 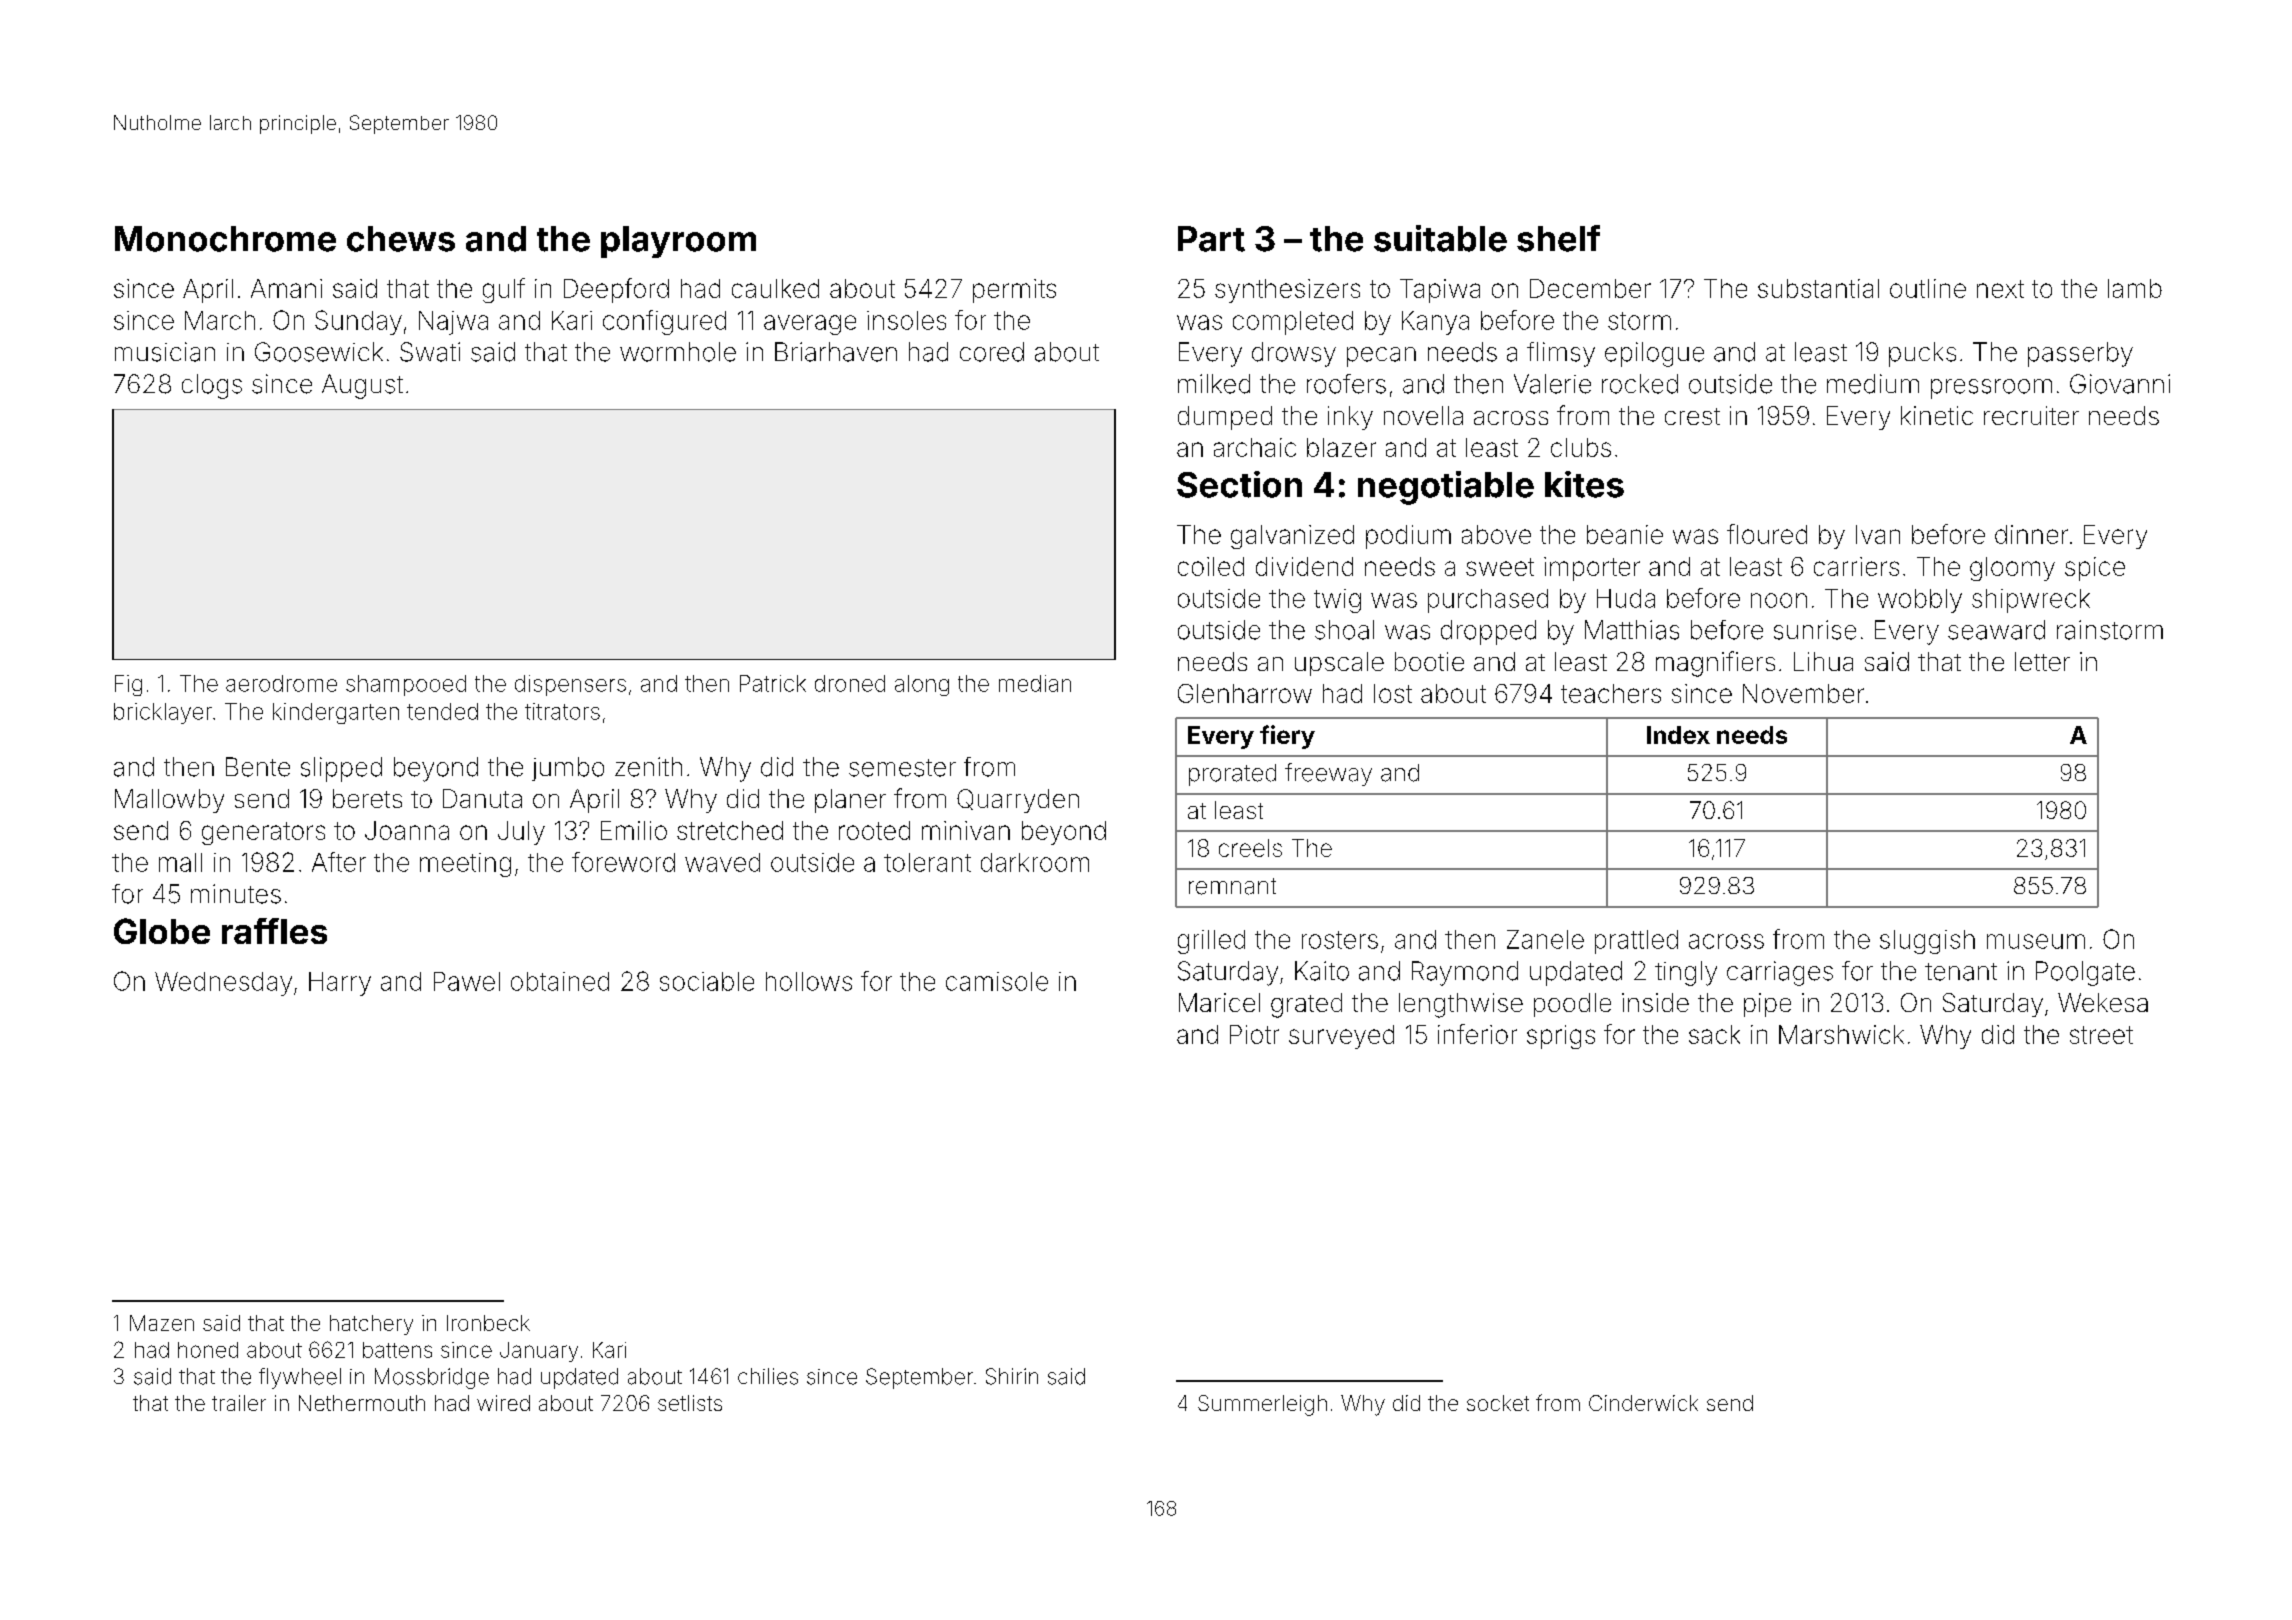 What do you see at coordinates (1211, 239) in the screenshot?
I see `Part` at bounding box center [1211, 239].
